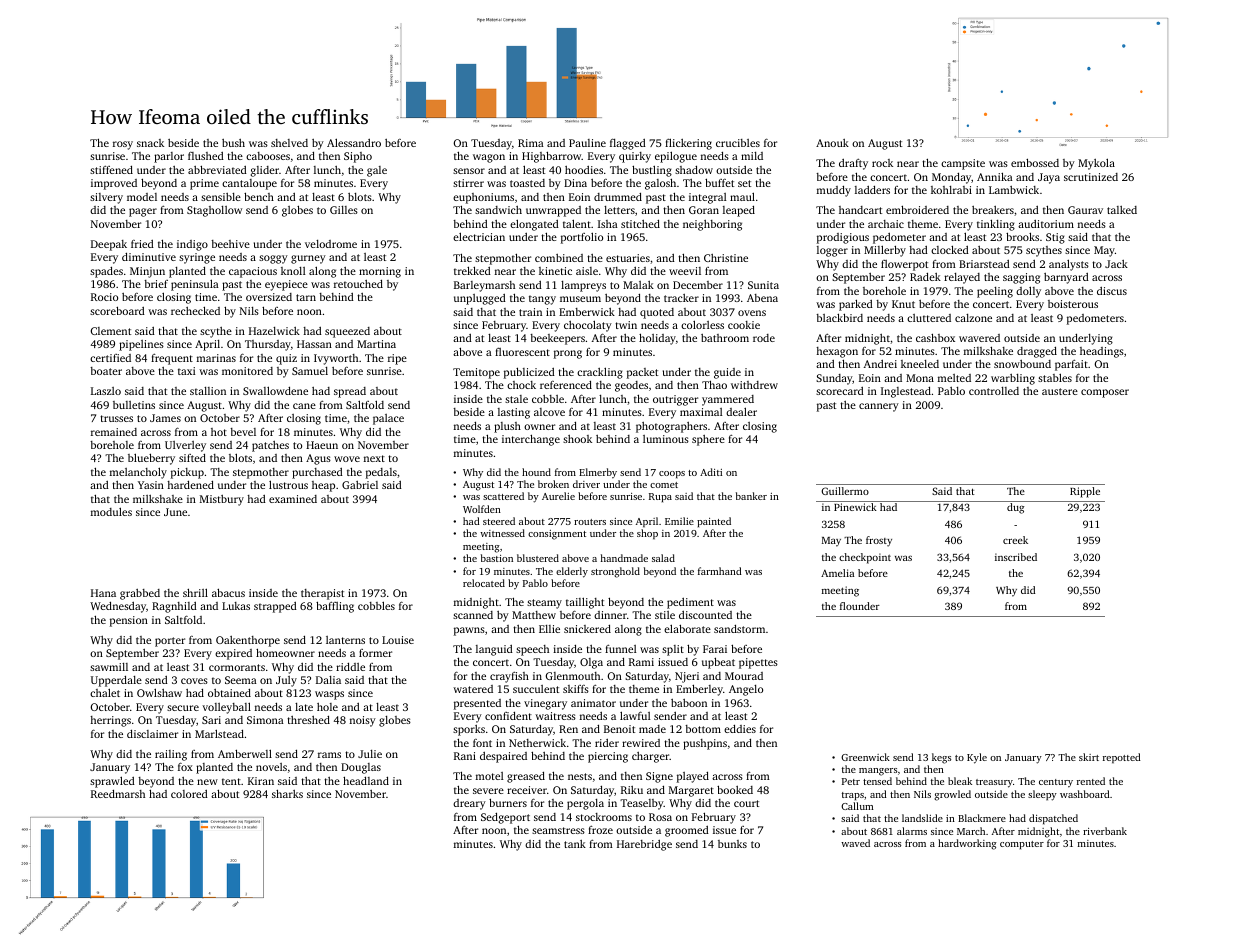 This screenshot has width=1233, height=952. I want to click on shop, so click(647, 534).
